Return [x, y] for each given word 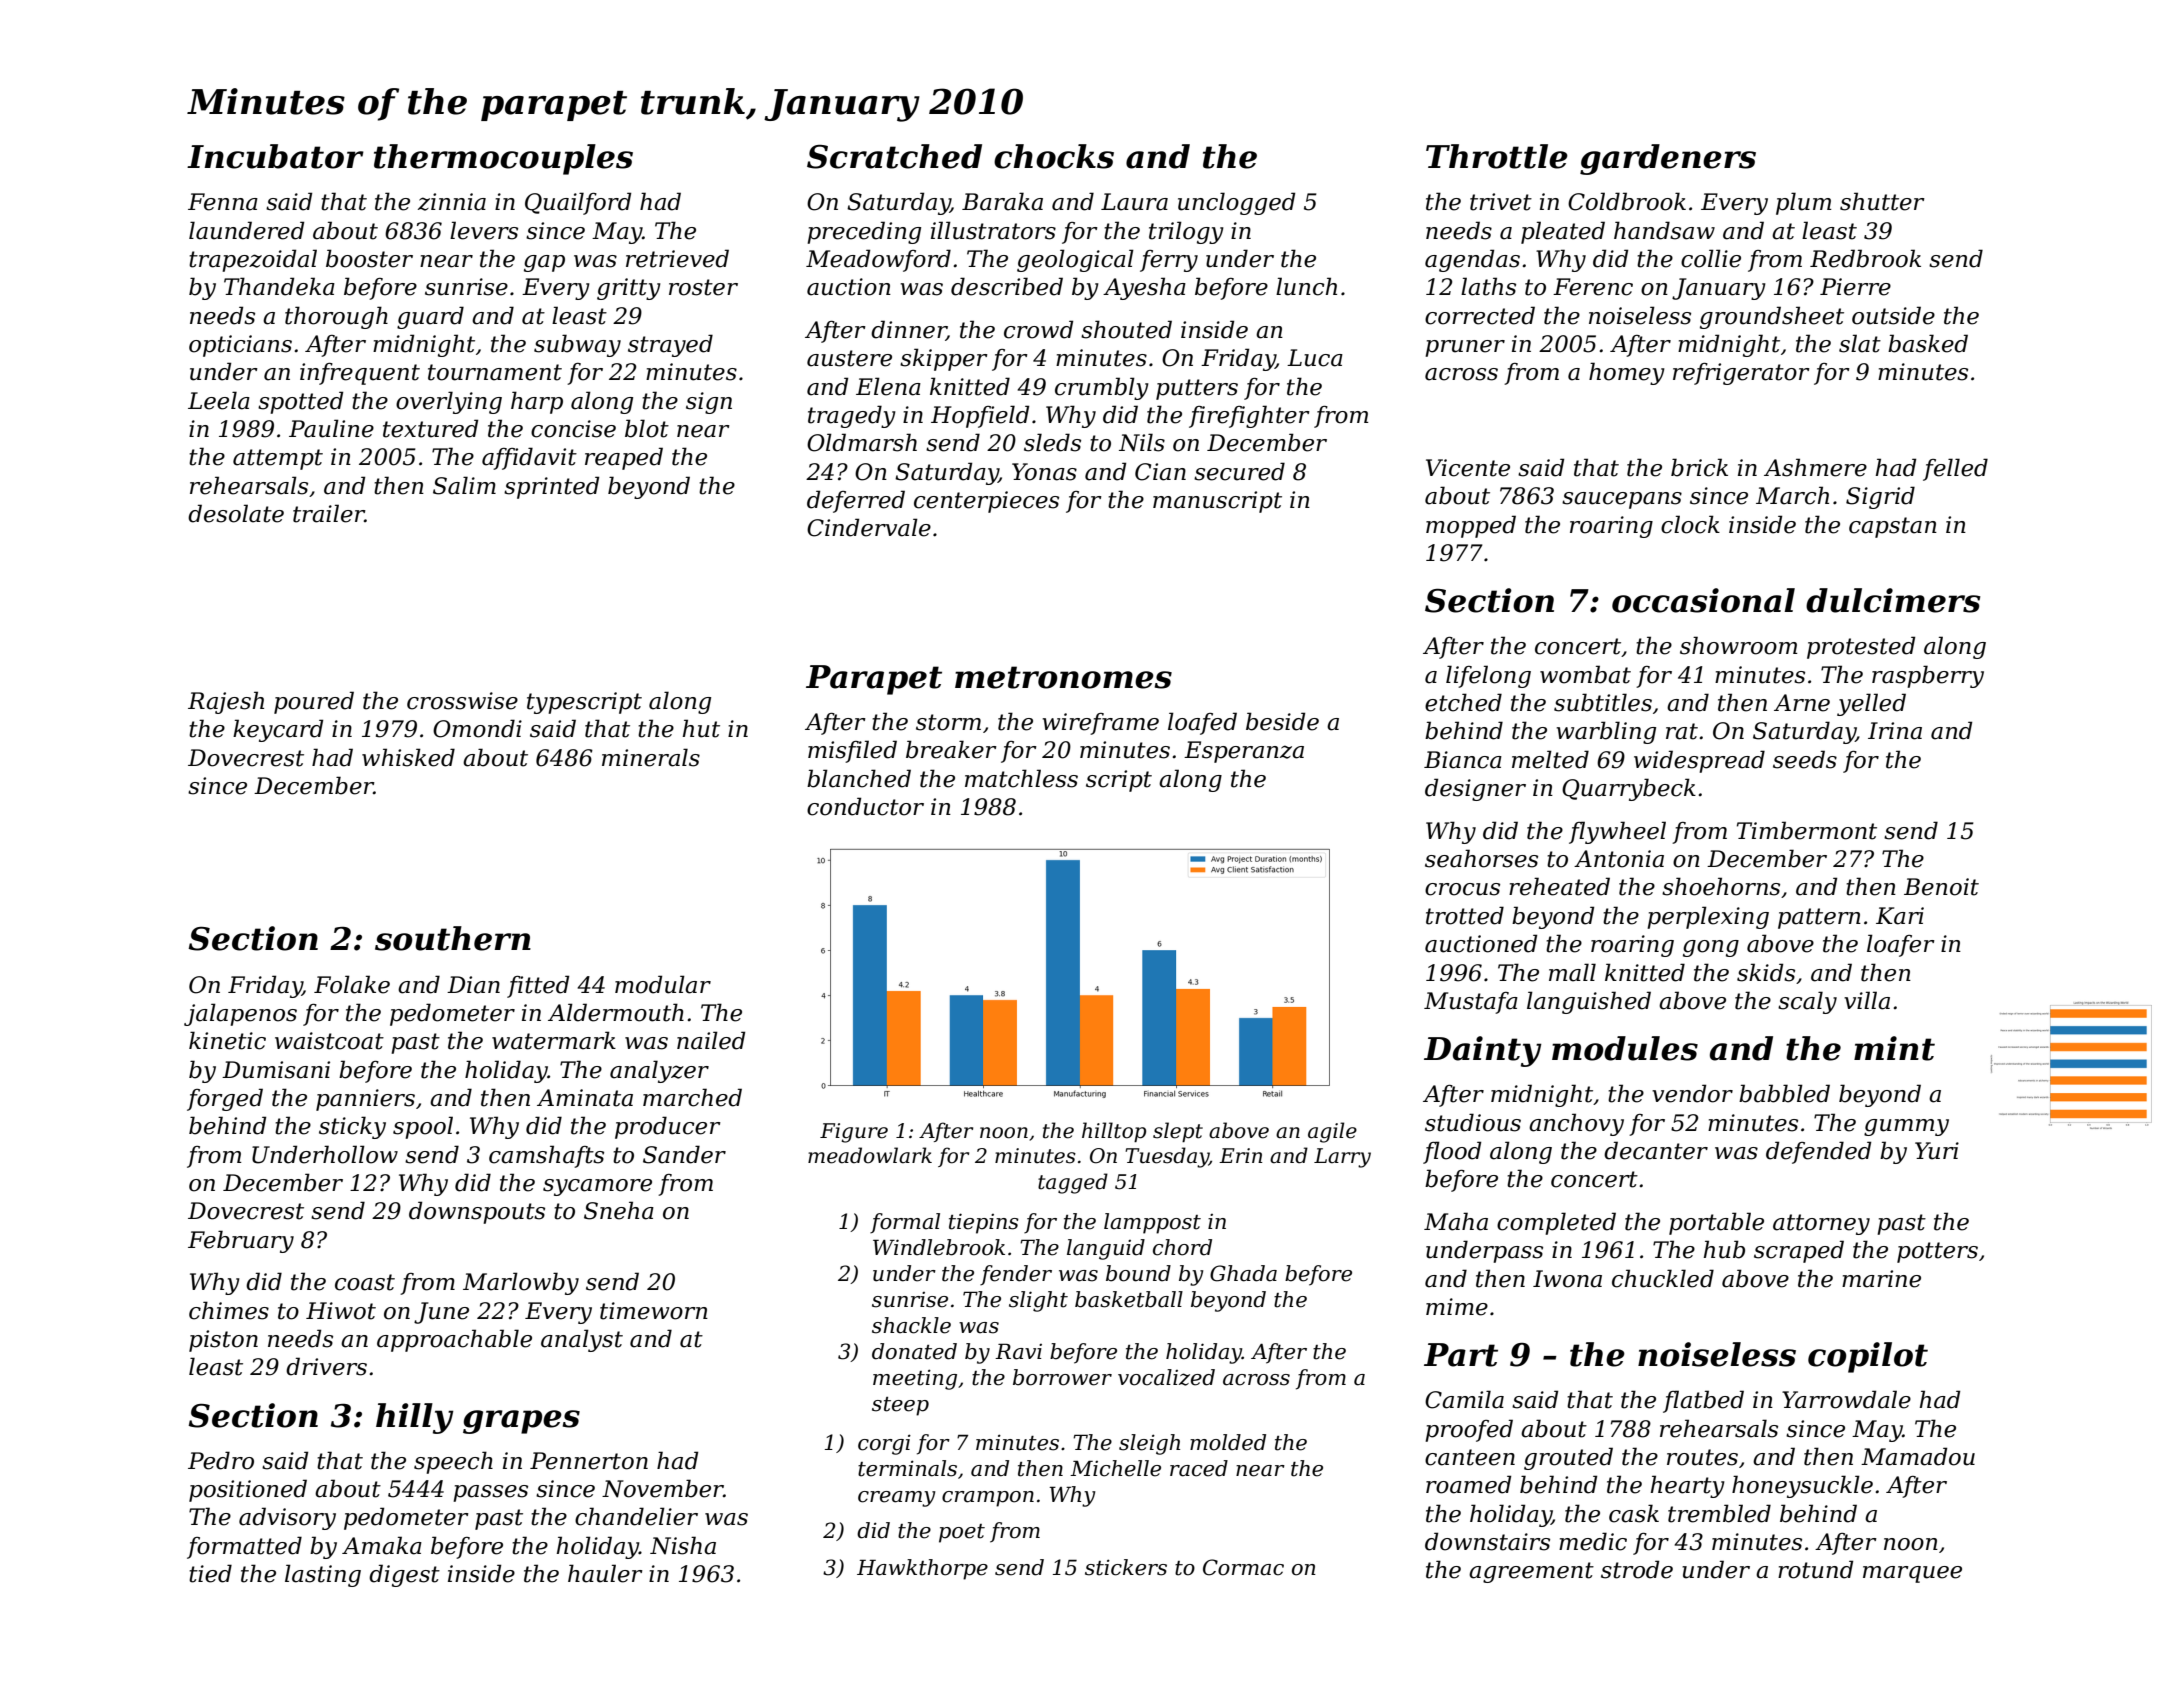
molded [1228, 1442]
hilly [415, 1418]
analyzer [659, 1071]
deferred [856, 501]
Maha [1456, 1221]
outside [1893, 315]
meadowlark [870, 1155]
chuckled [1663, 1278]
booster [369, 258]
